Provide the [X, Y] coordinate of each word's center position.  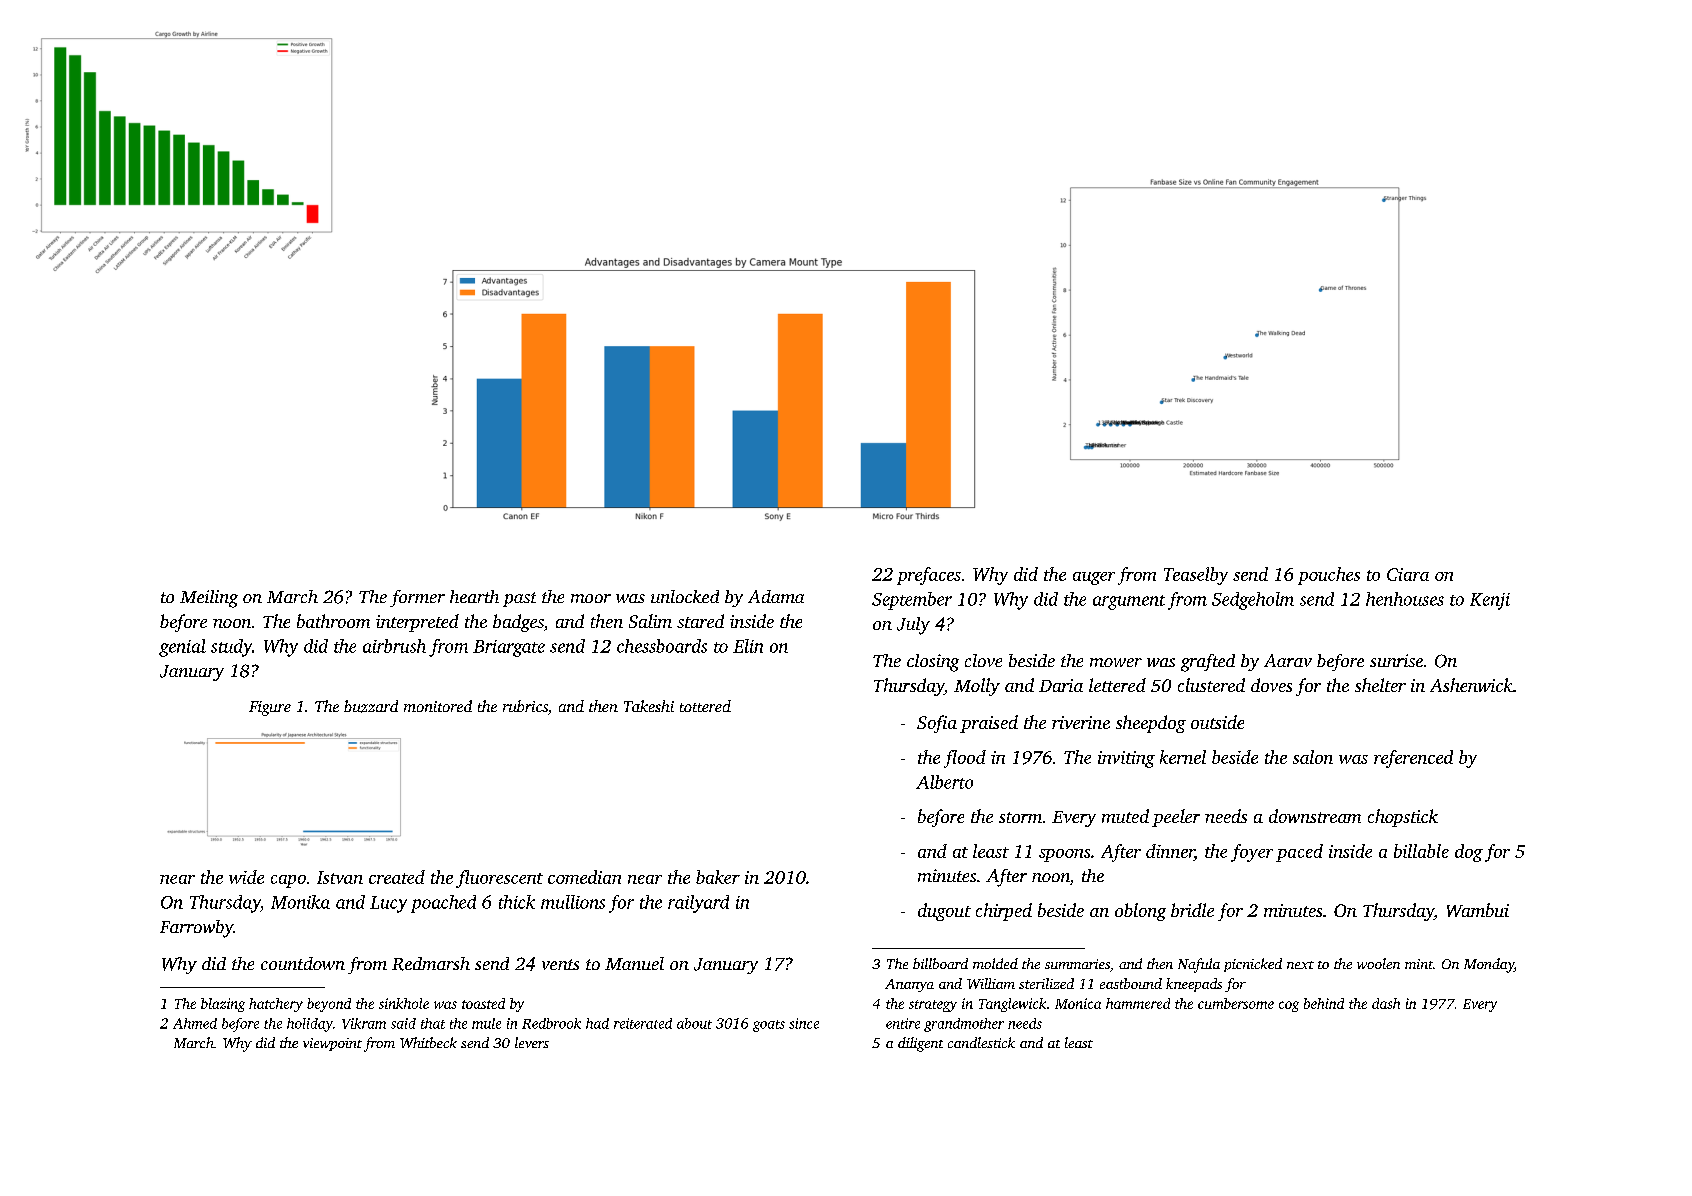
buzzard [371, 706]
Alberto [944, 782]
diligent [920, 1044]
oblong [1140, 912]
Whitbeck [428, 1042]
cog [1289, 1006]
